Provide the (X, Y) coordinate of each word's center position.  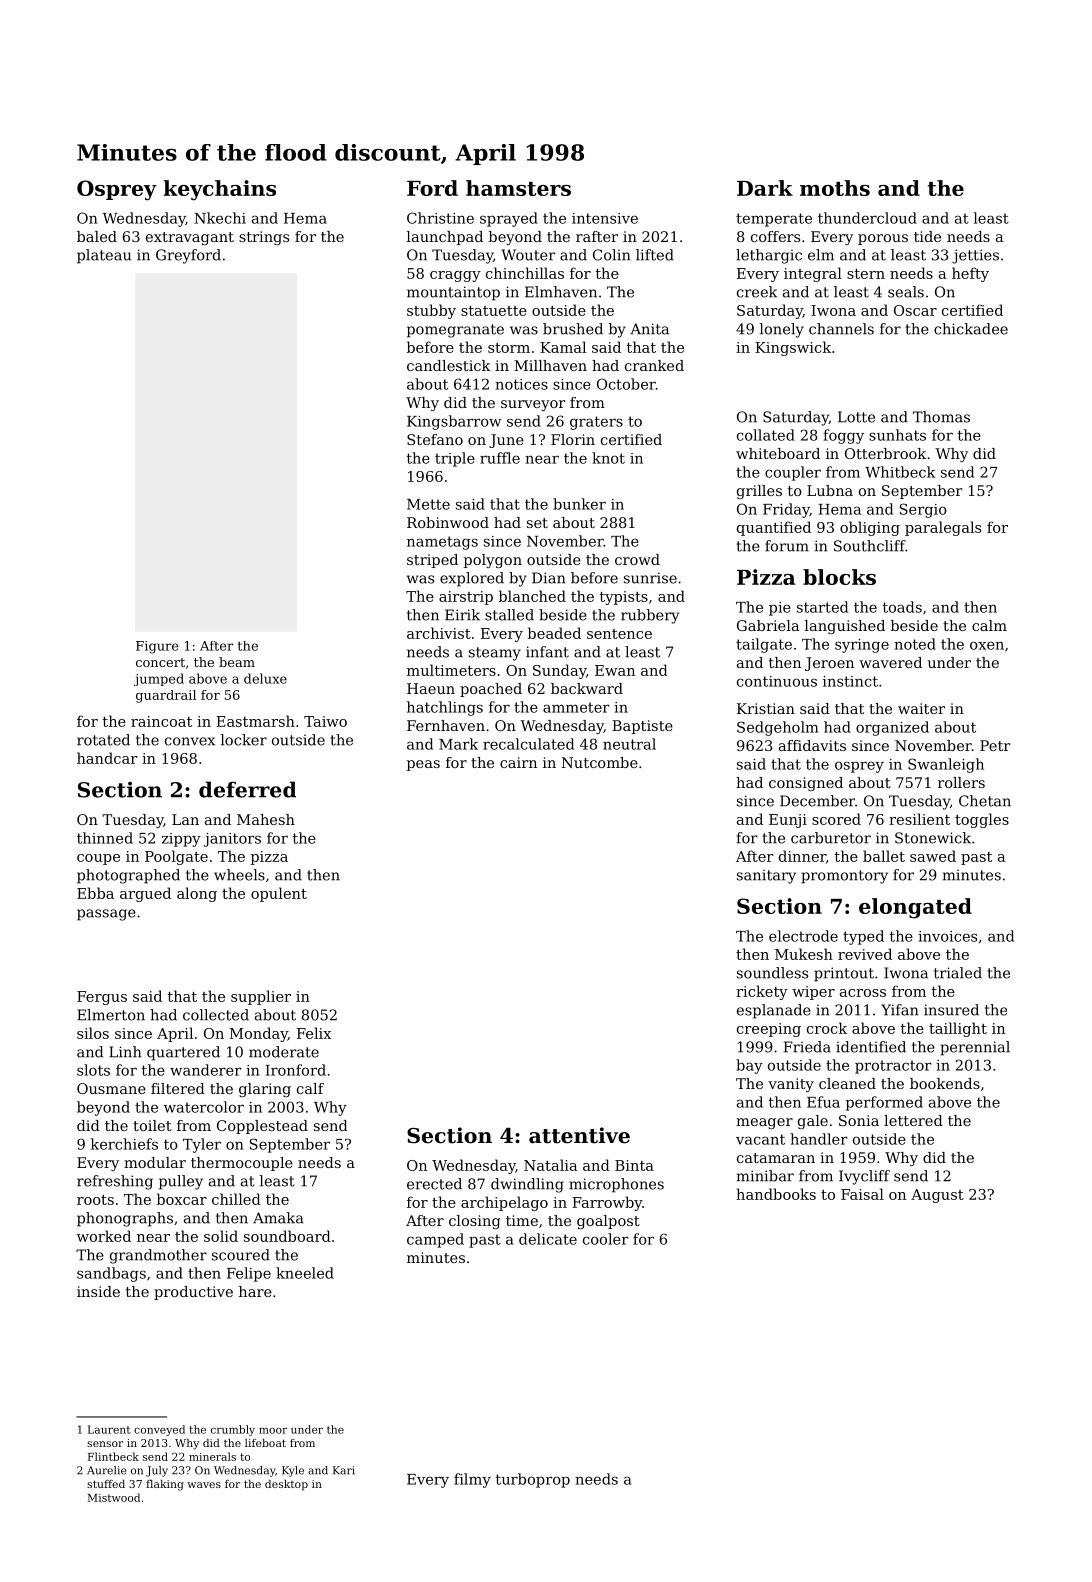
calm (989, 625)
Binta (634, 1165)
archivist (439, 633)
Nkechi (220, 218)
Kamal (563, 347)
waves (204, 1485)
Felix (314, 1033)
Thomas (941, 417)
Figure (157, 647)
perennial (975, 1048)
